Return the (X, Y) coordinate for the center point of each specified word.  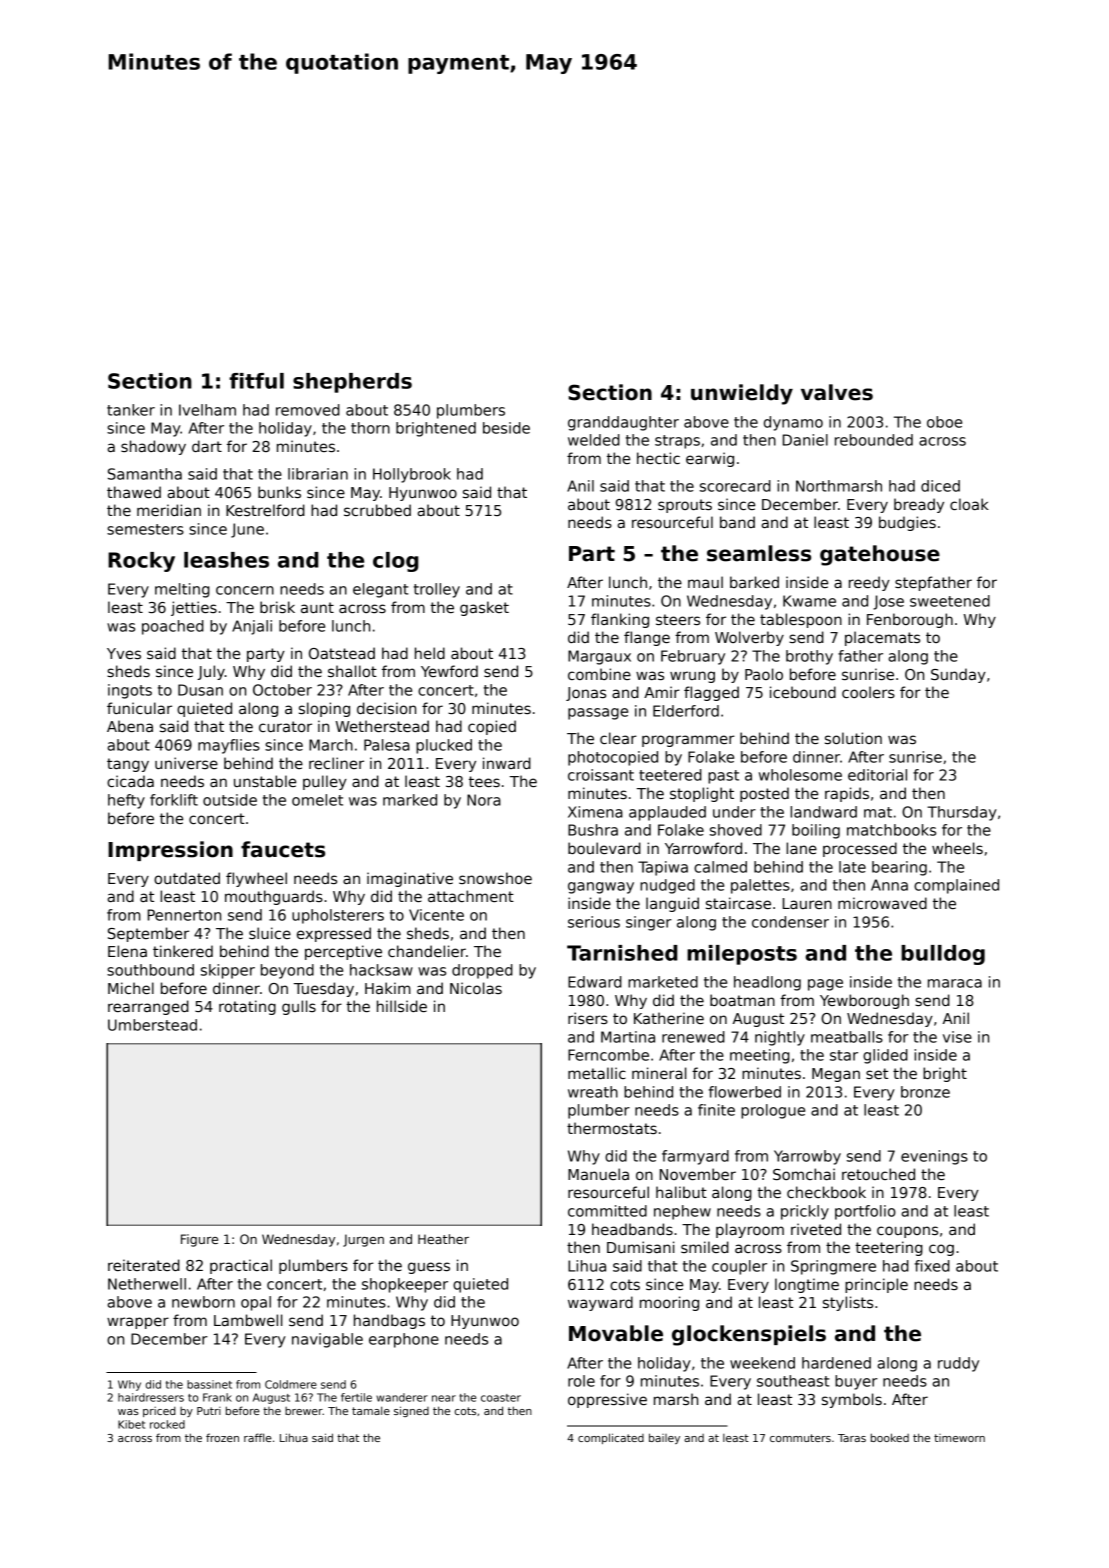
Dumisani (641, 1247)
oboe (944, 422)
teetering (889, 1248)
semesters (145, 529)
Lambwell (248, 1320)
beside (506, 428)
